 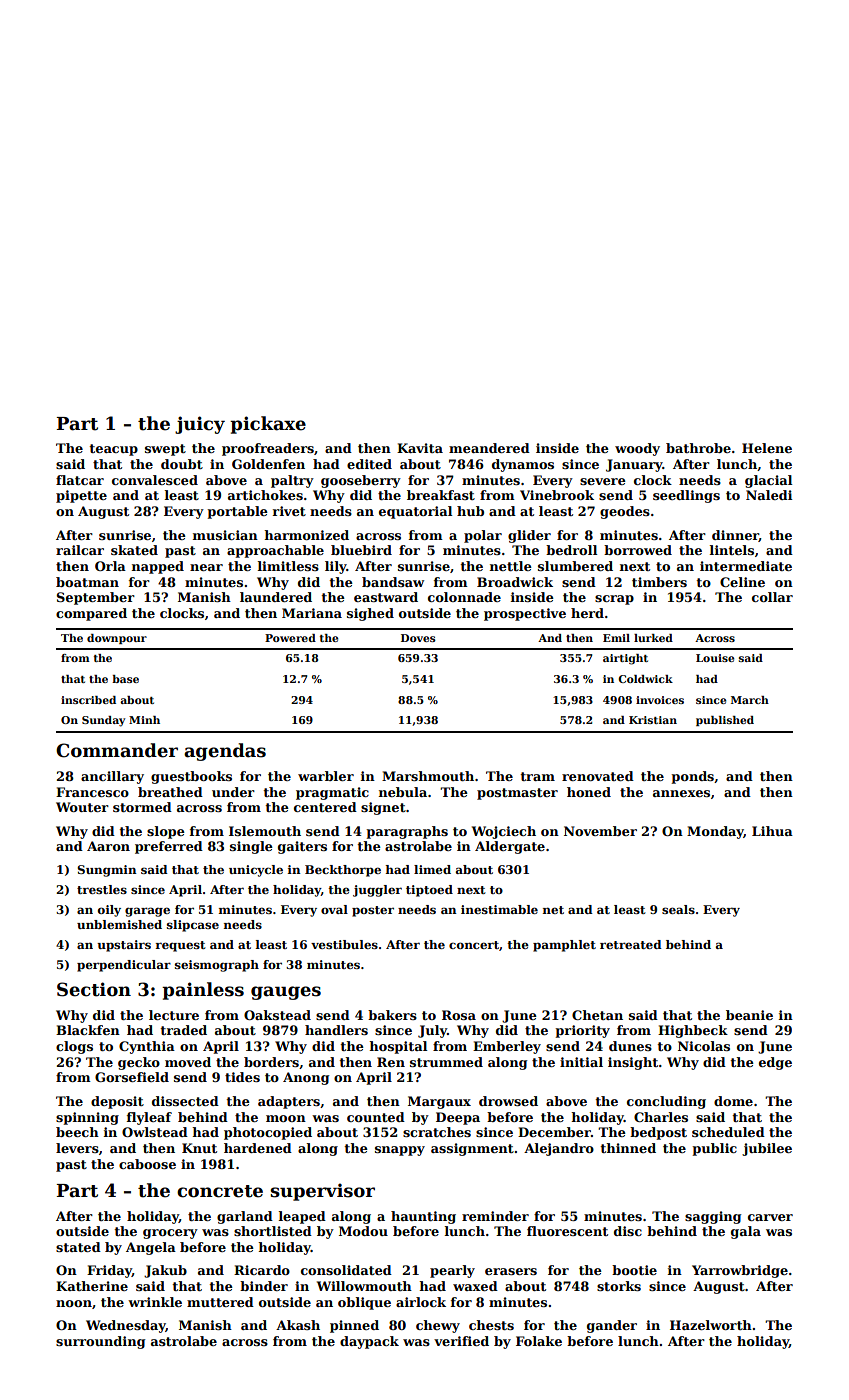 I want to click on agendas, so click(x=225, y=752).
